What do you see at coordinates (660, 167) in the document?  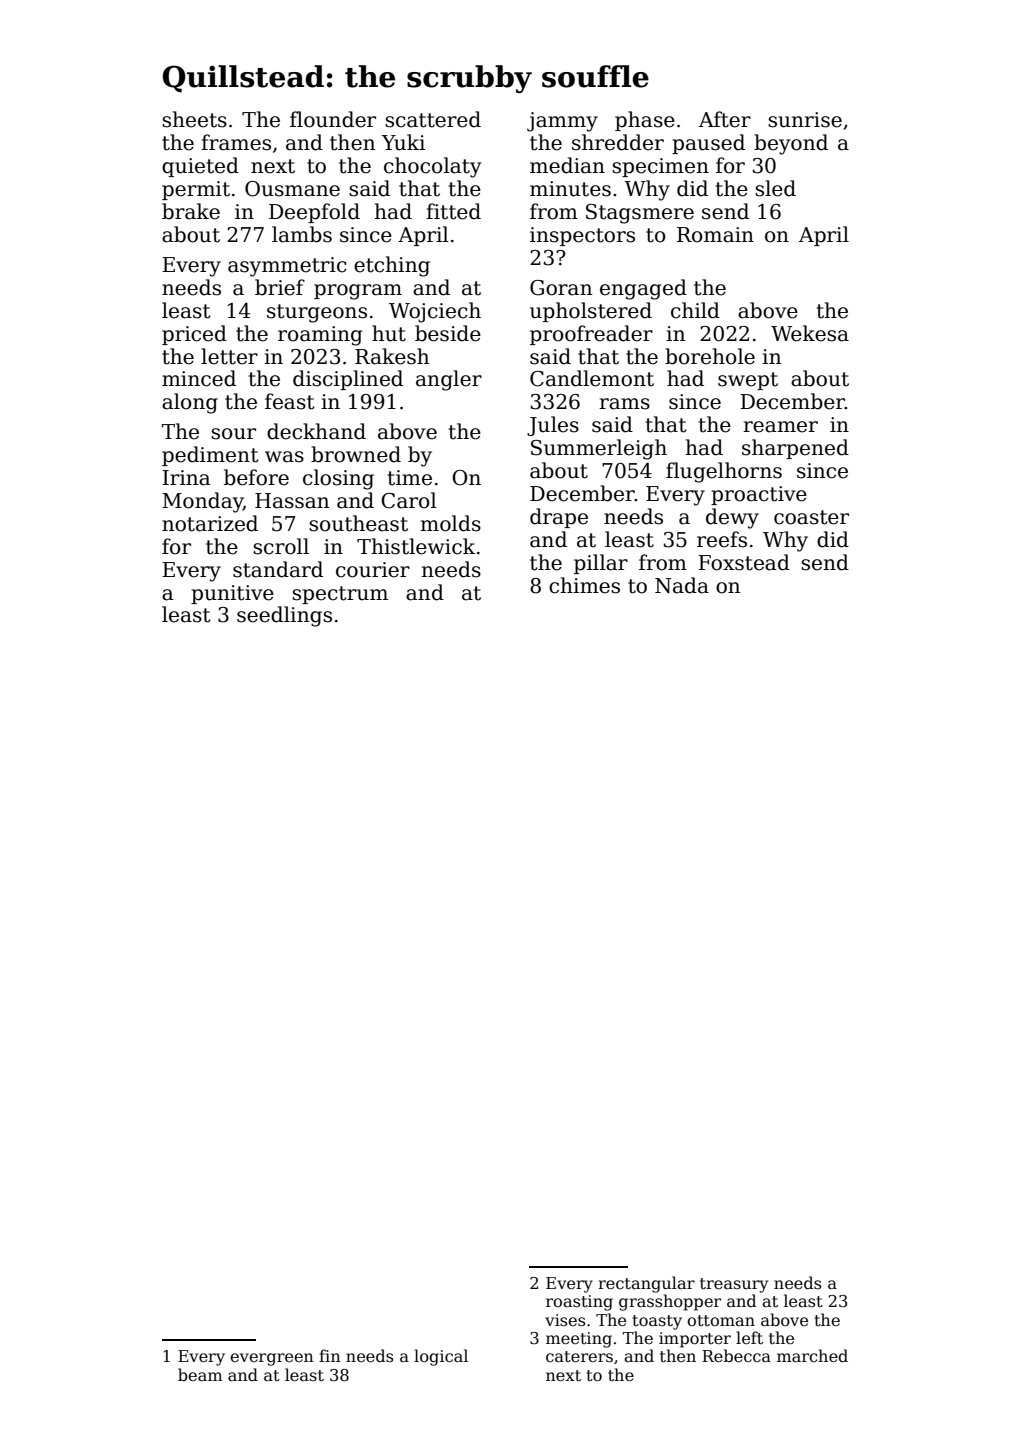 I see `specimen` at bounding box center [660, 167].
